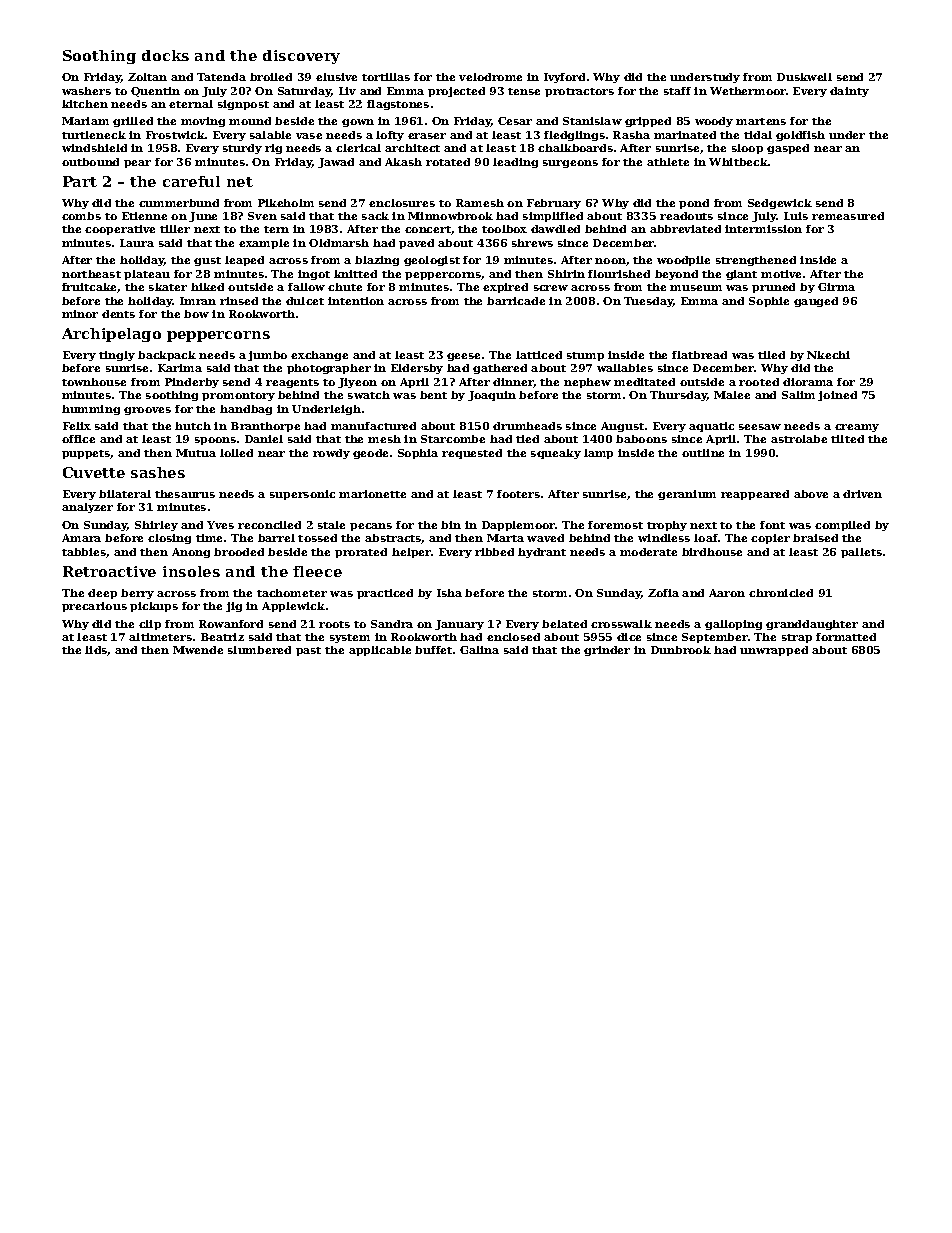 The height and width of the screenshot is (1233, 952). I want to click on plateau, so click(147, 275).
